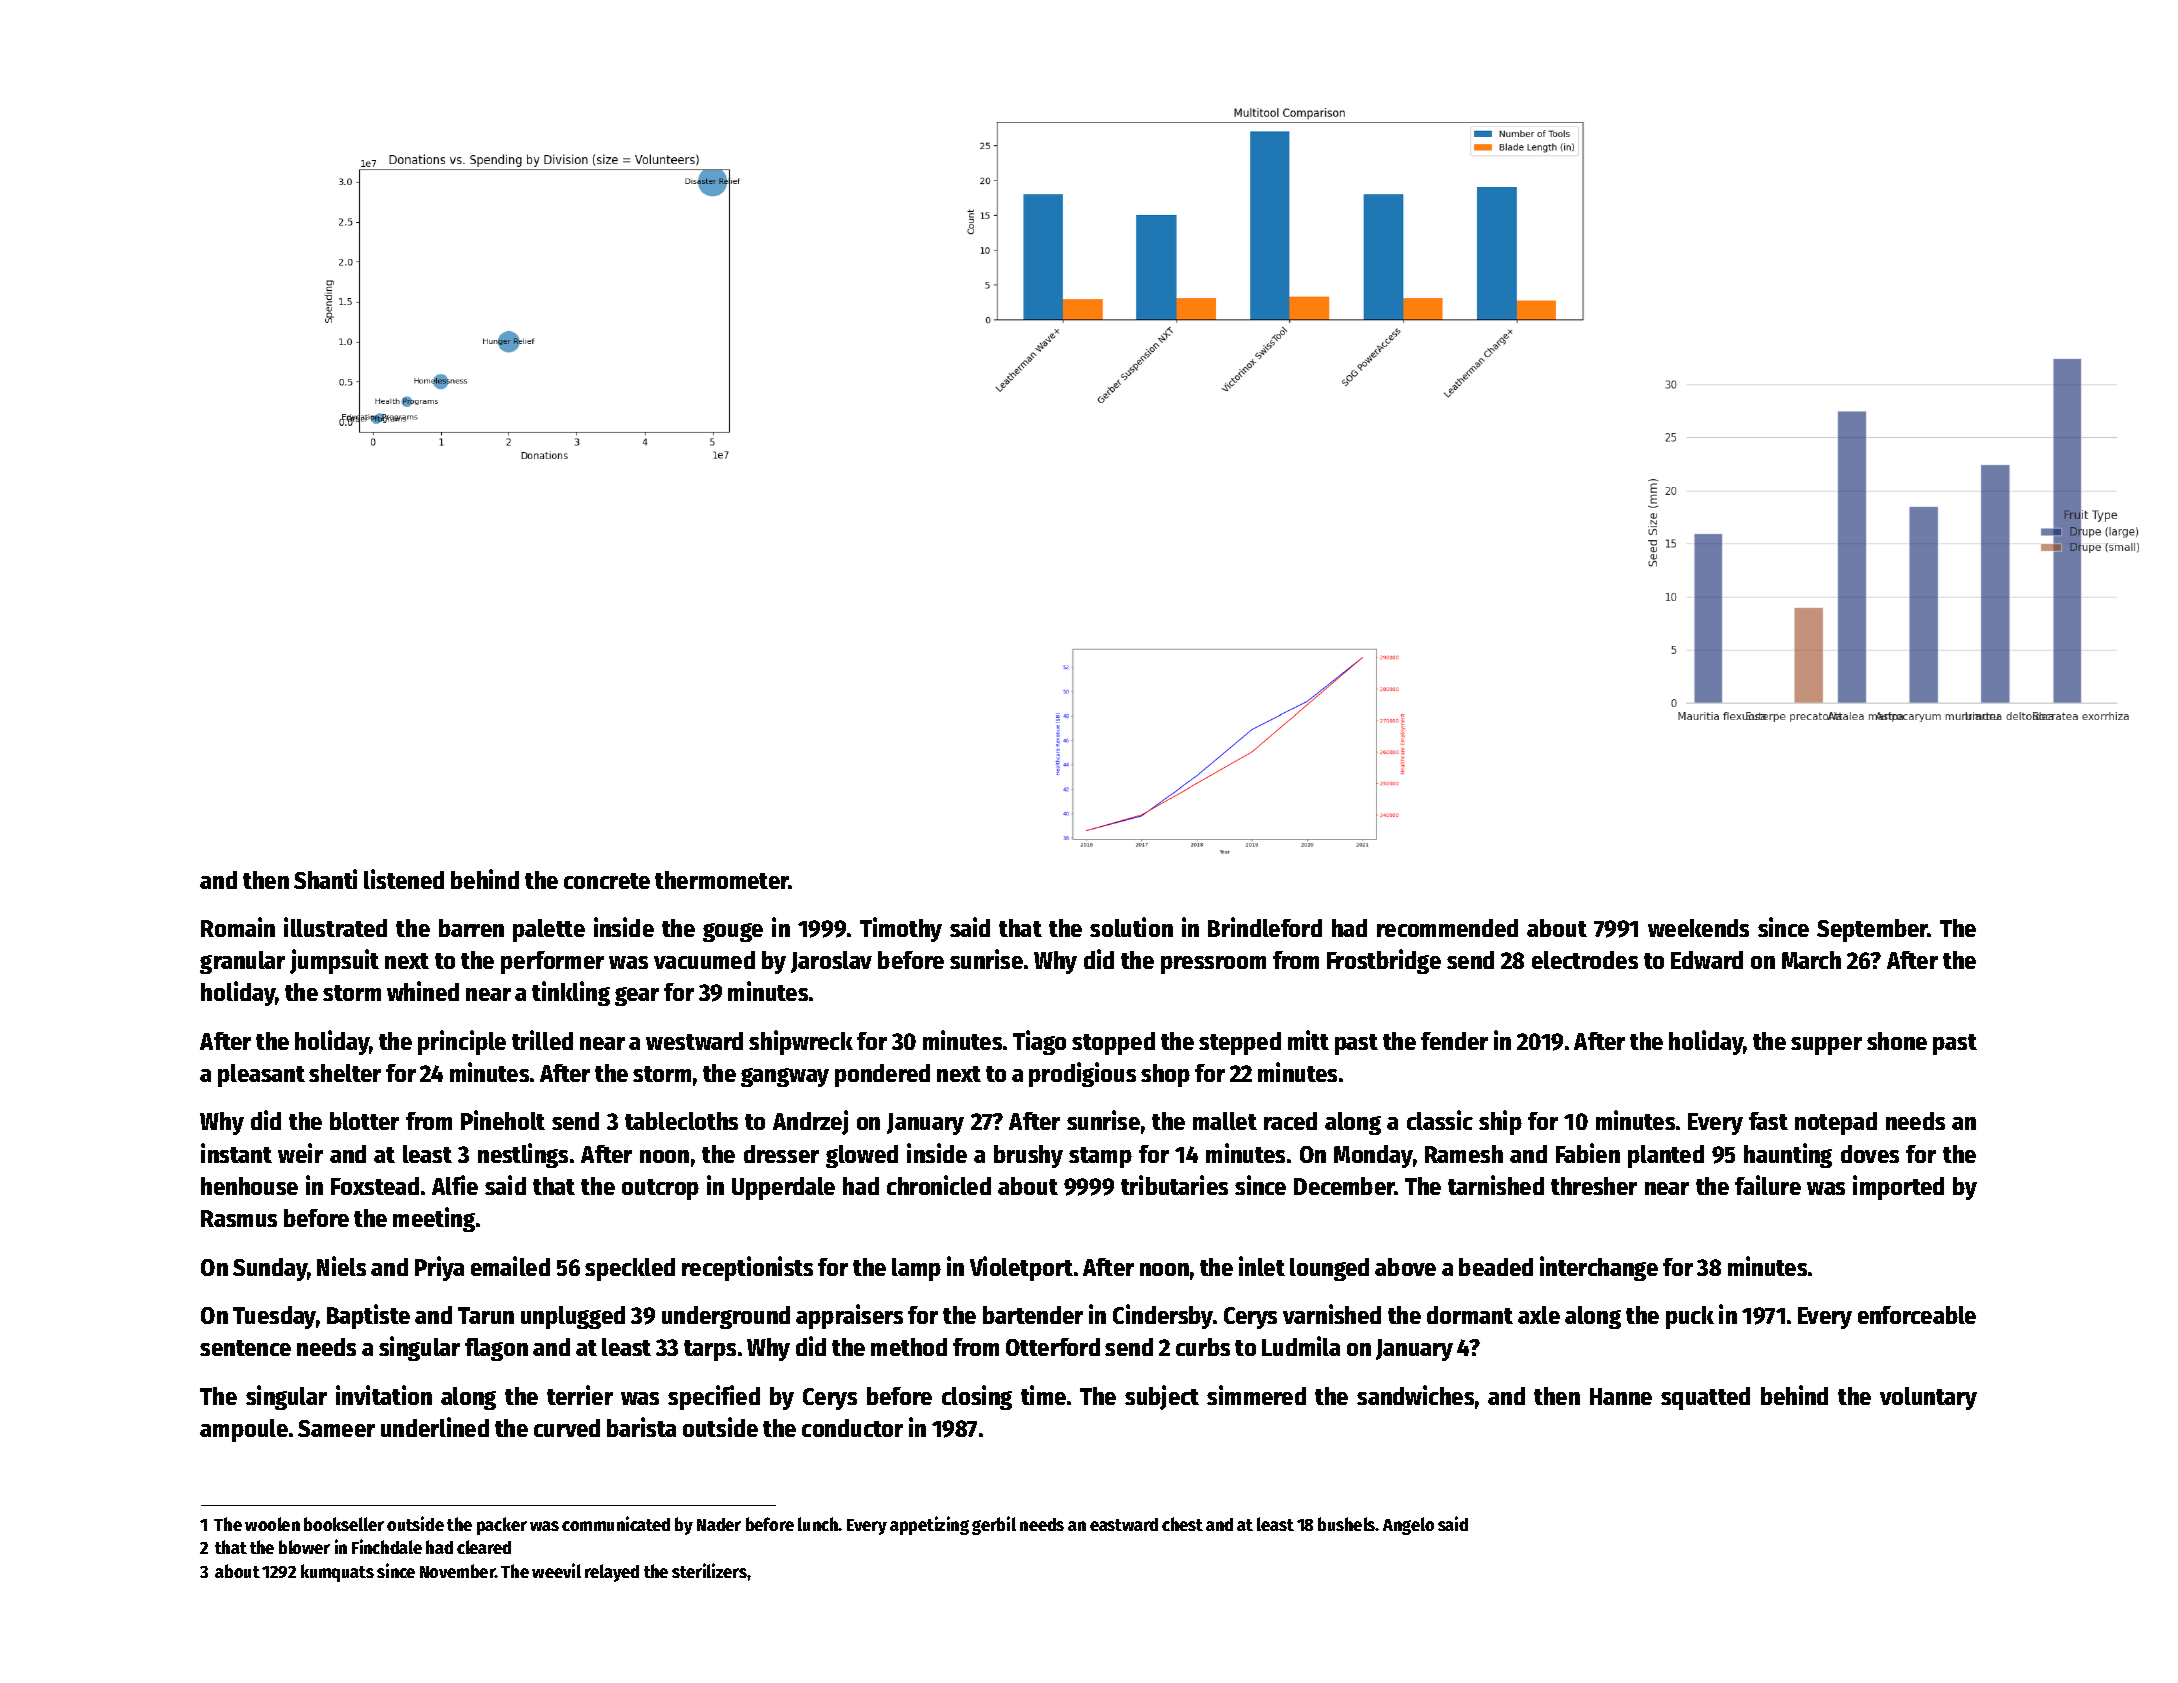  I want to click on Upperdale, so click(783, 1188).
